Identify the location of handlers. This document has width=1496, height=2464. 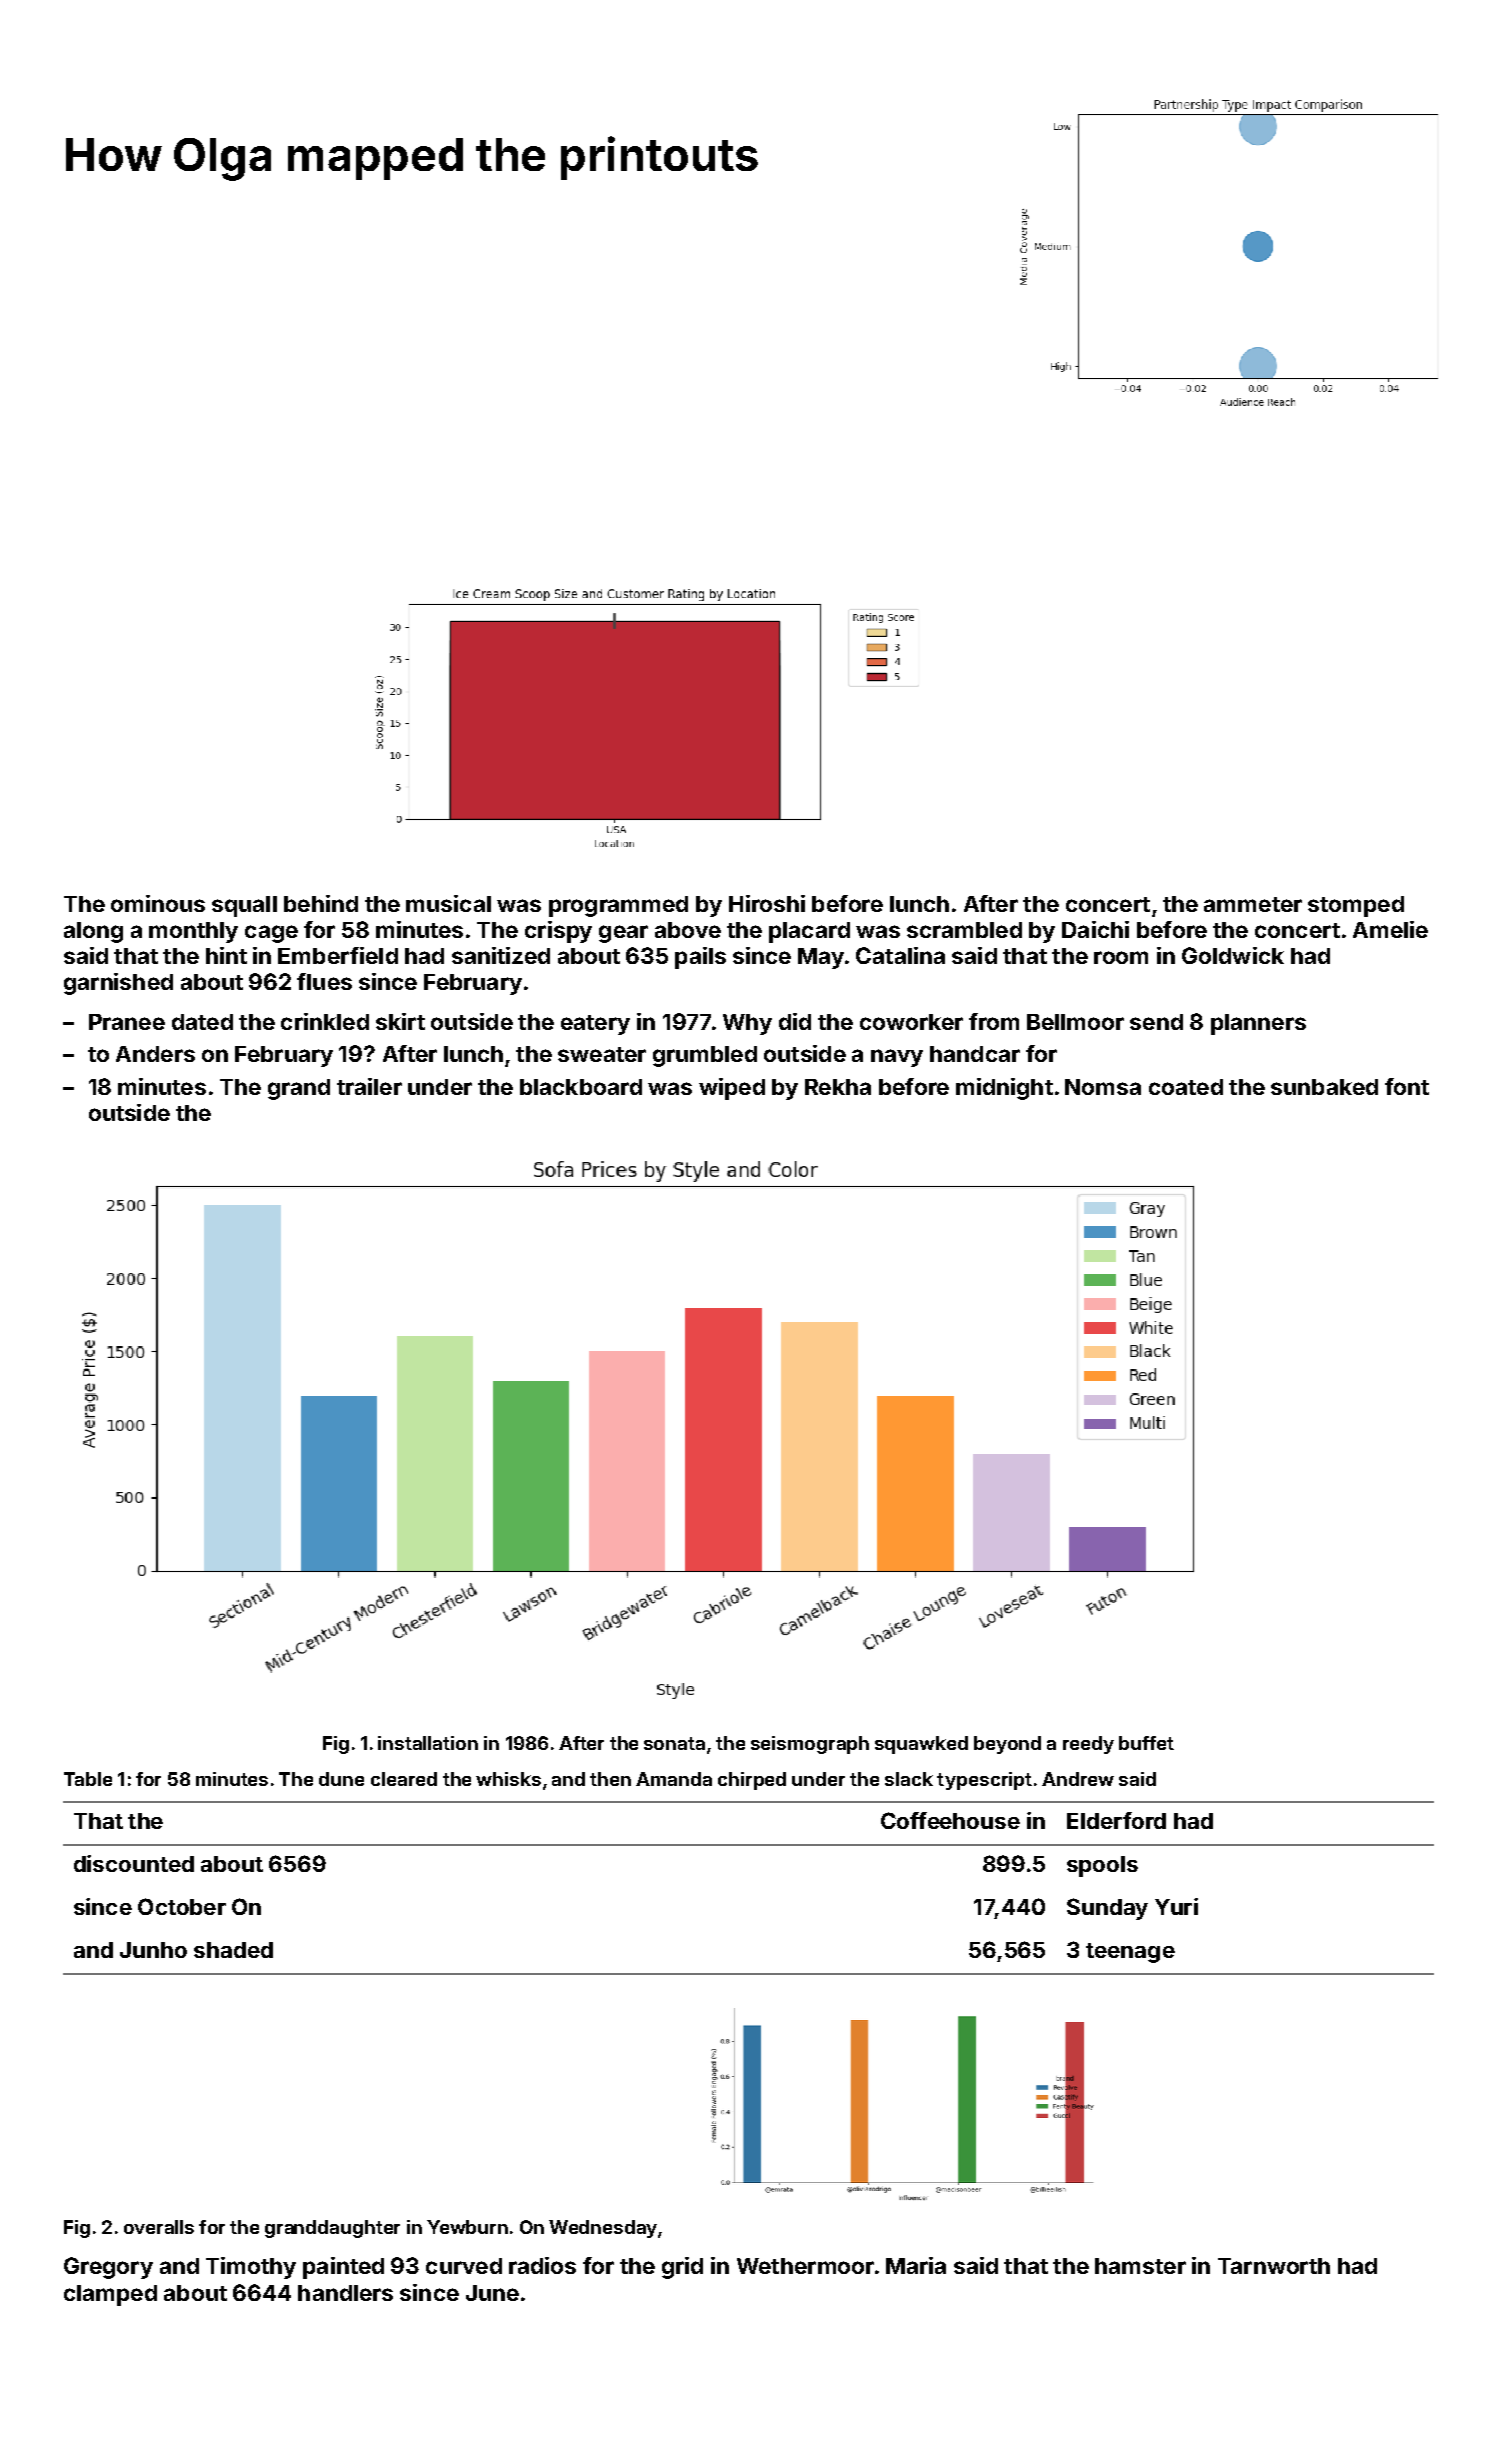
(345, 2293).
